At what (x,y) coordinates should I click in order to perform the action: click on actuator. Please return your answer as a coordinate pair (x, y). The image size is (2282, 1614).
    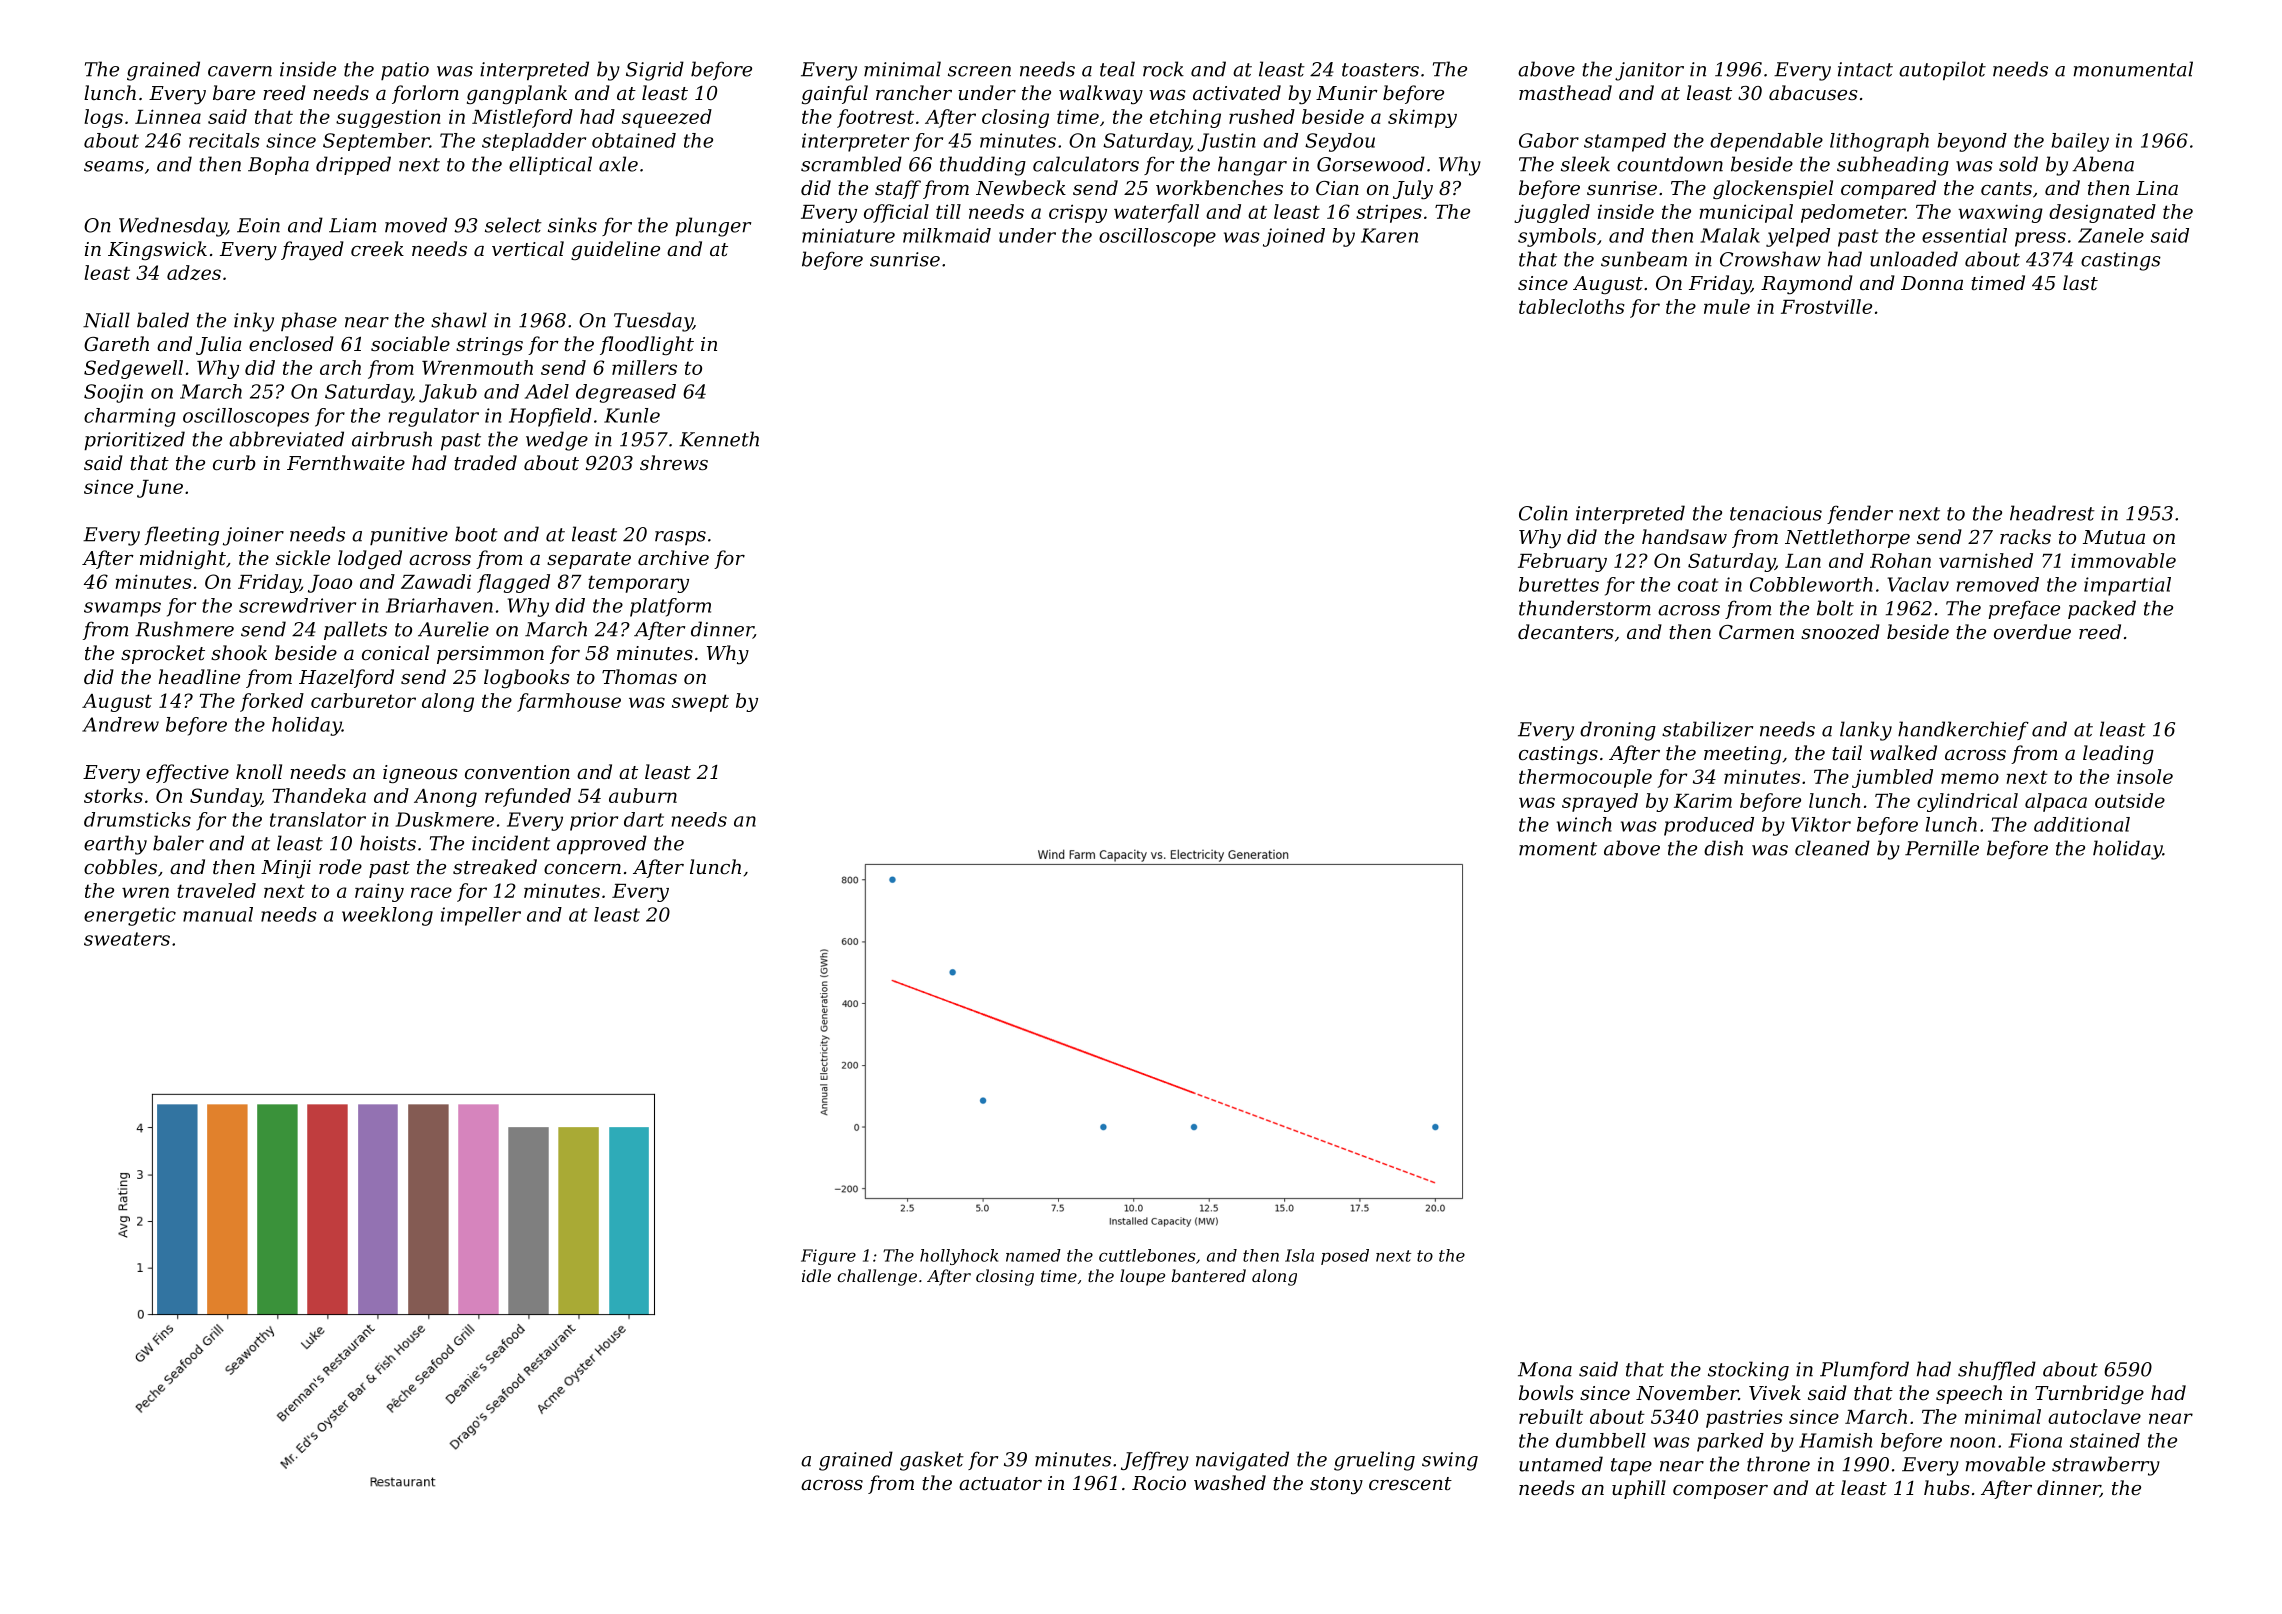
    Looking at the image, I should click on (1000, 1483).
